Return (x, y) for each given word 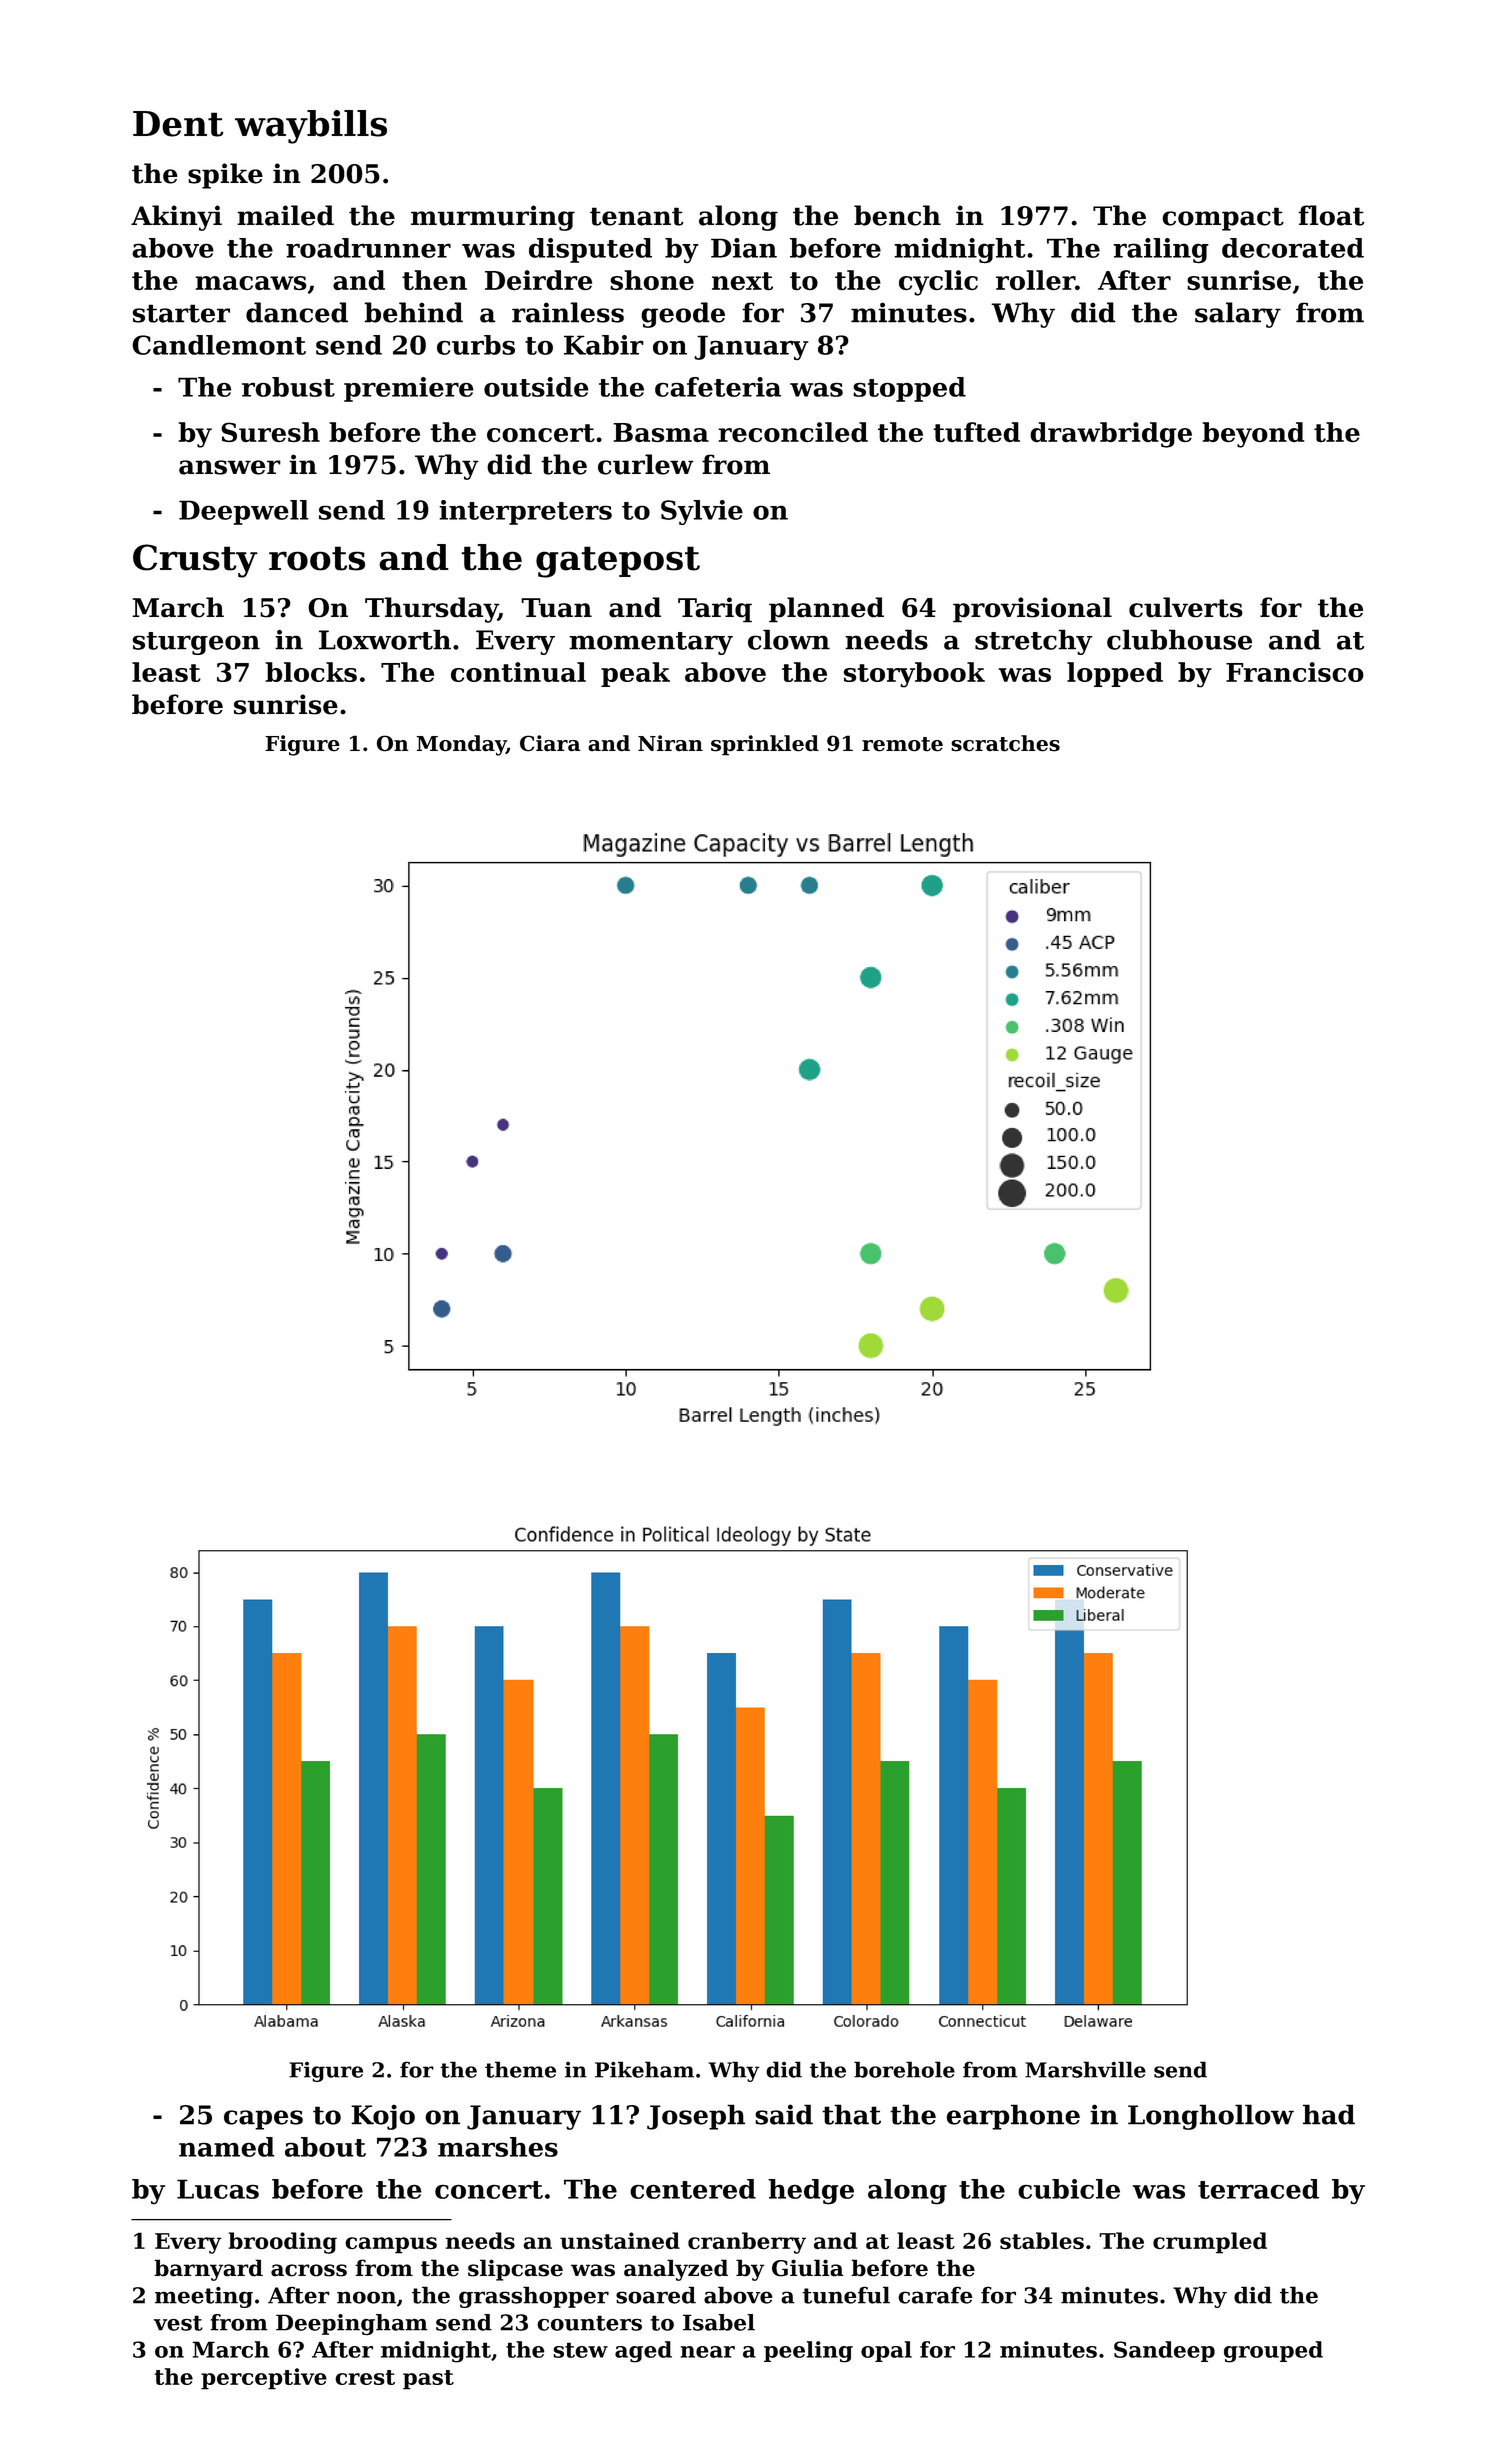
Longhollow (1211, 2117)
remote (902, 744)
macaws (251, 283)
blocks (311, 672)
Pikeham (644, 2069)
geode (683, 315)
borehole (904, 2069)
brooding (283, 2243)
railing (1161, 250)
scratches (1005, 743)
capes (263, 2120)
